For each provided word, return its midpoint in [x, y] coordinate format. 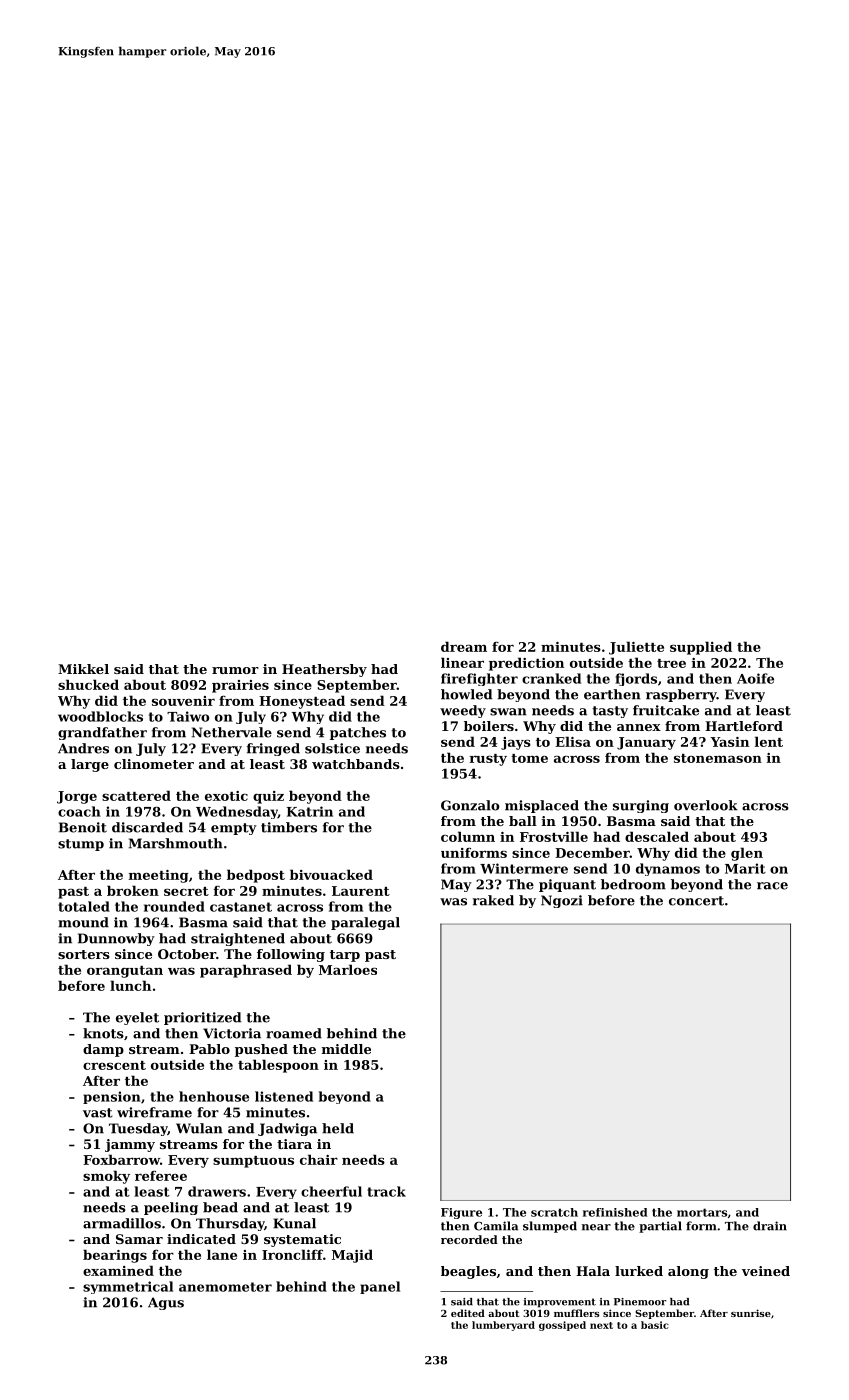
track [386, 1191]
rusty [488, 760]
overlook [706, 805]
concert [696, 901]
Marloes [348, 969]
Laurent [361, 891]
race [772, 886]
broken [133, 890]
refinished [615, 1212]
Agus [166, 1303]
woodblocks [100, 716]
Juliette [636, 648]
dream [464, 646]
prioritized [202, 1018]
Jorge [77, 797]
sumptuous [253, 1162]
